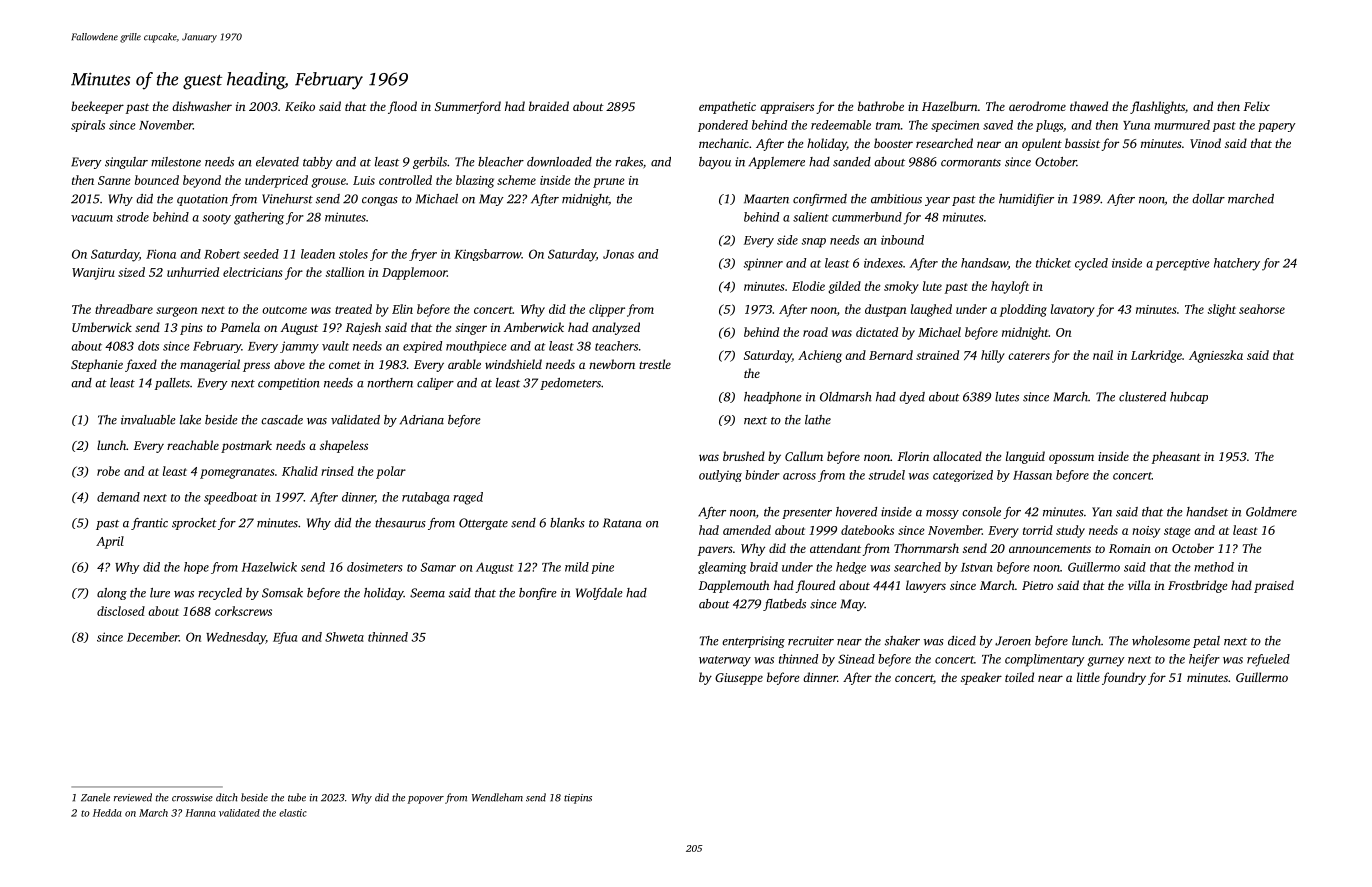 Image resolution: width=1372 pixels, height=887 pixels. What do you see at coordinates (567, 523) in the screenshot?
I see `blanks` at bounding box center [567, 523].
